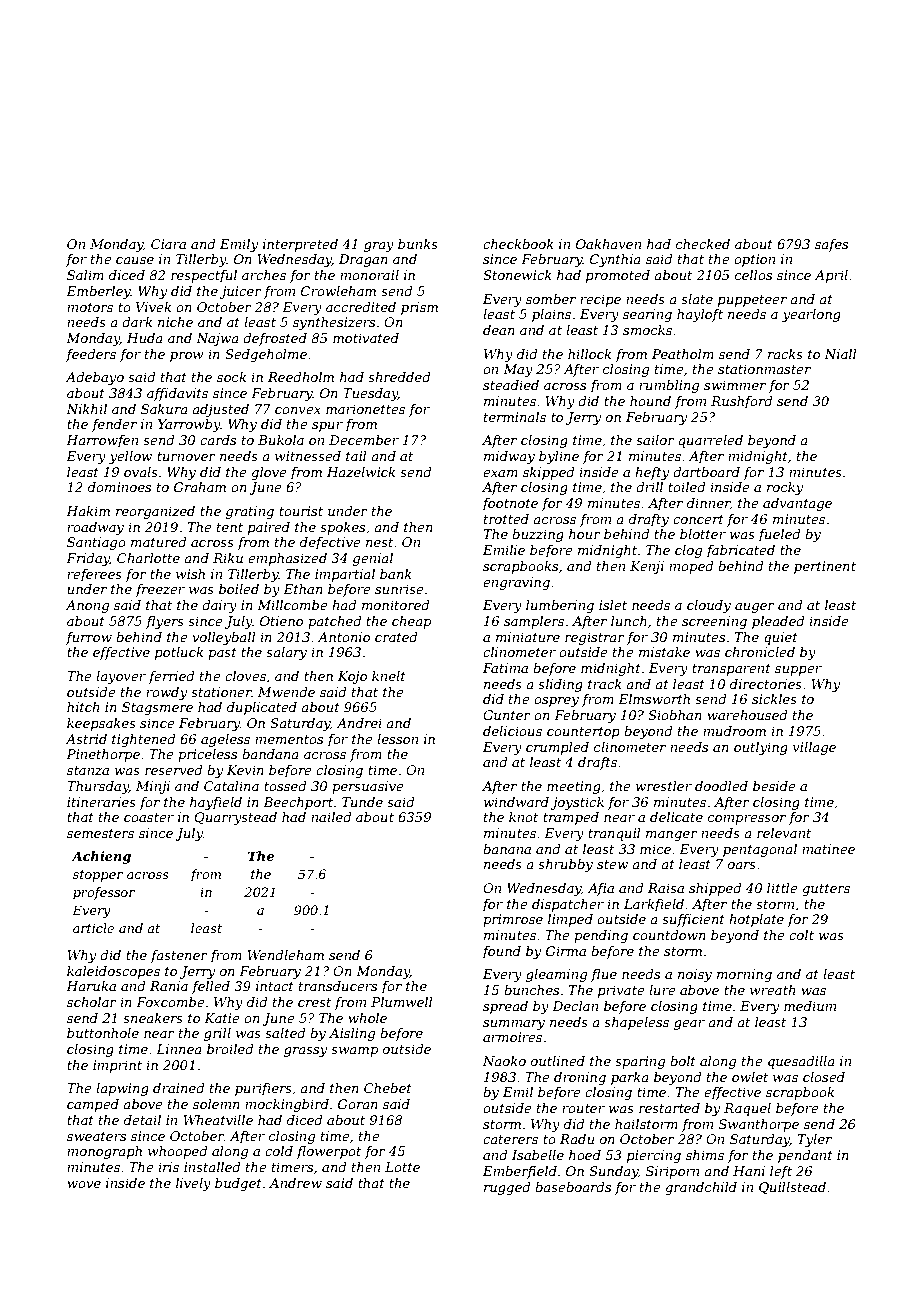 The image size is (924, 1308). Describe the element at coordinates (88, 559) in the screenshot. I see `Friday` at that location.
